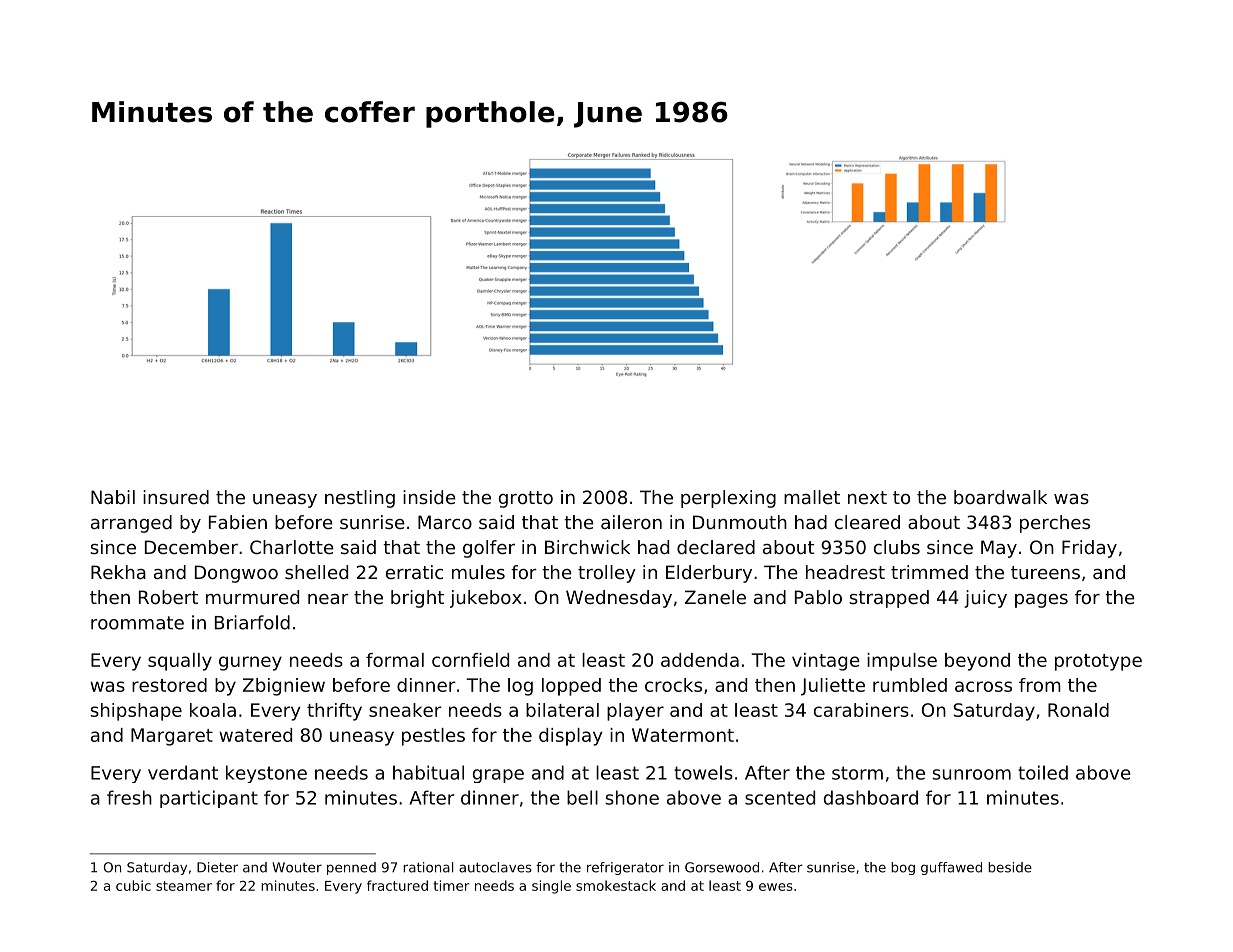  Describe the element at coordinates (715, 597) in the screenshot. I see `Zanele` at that location.
